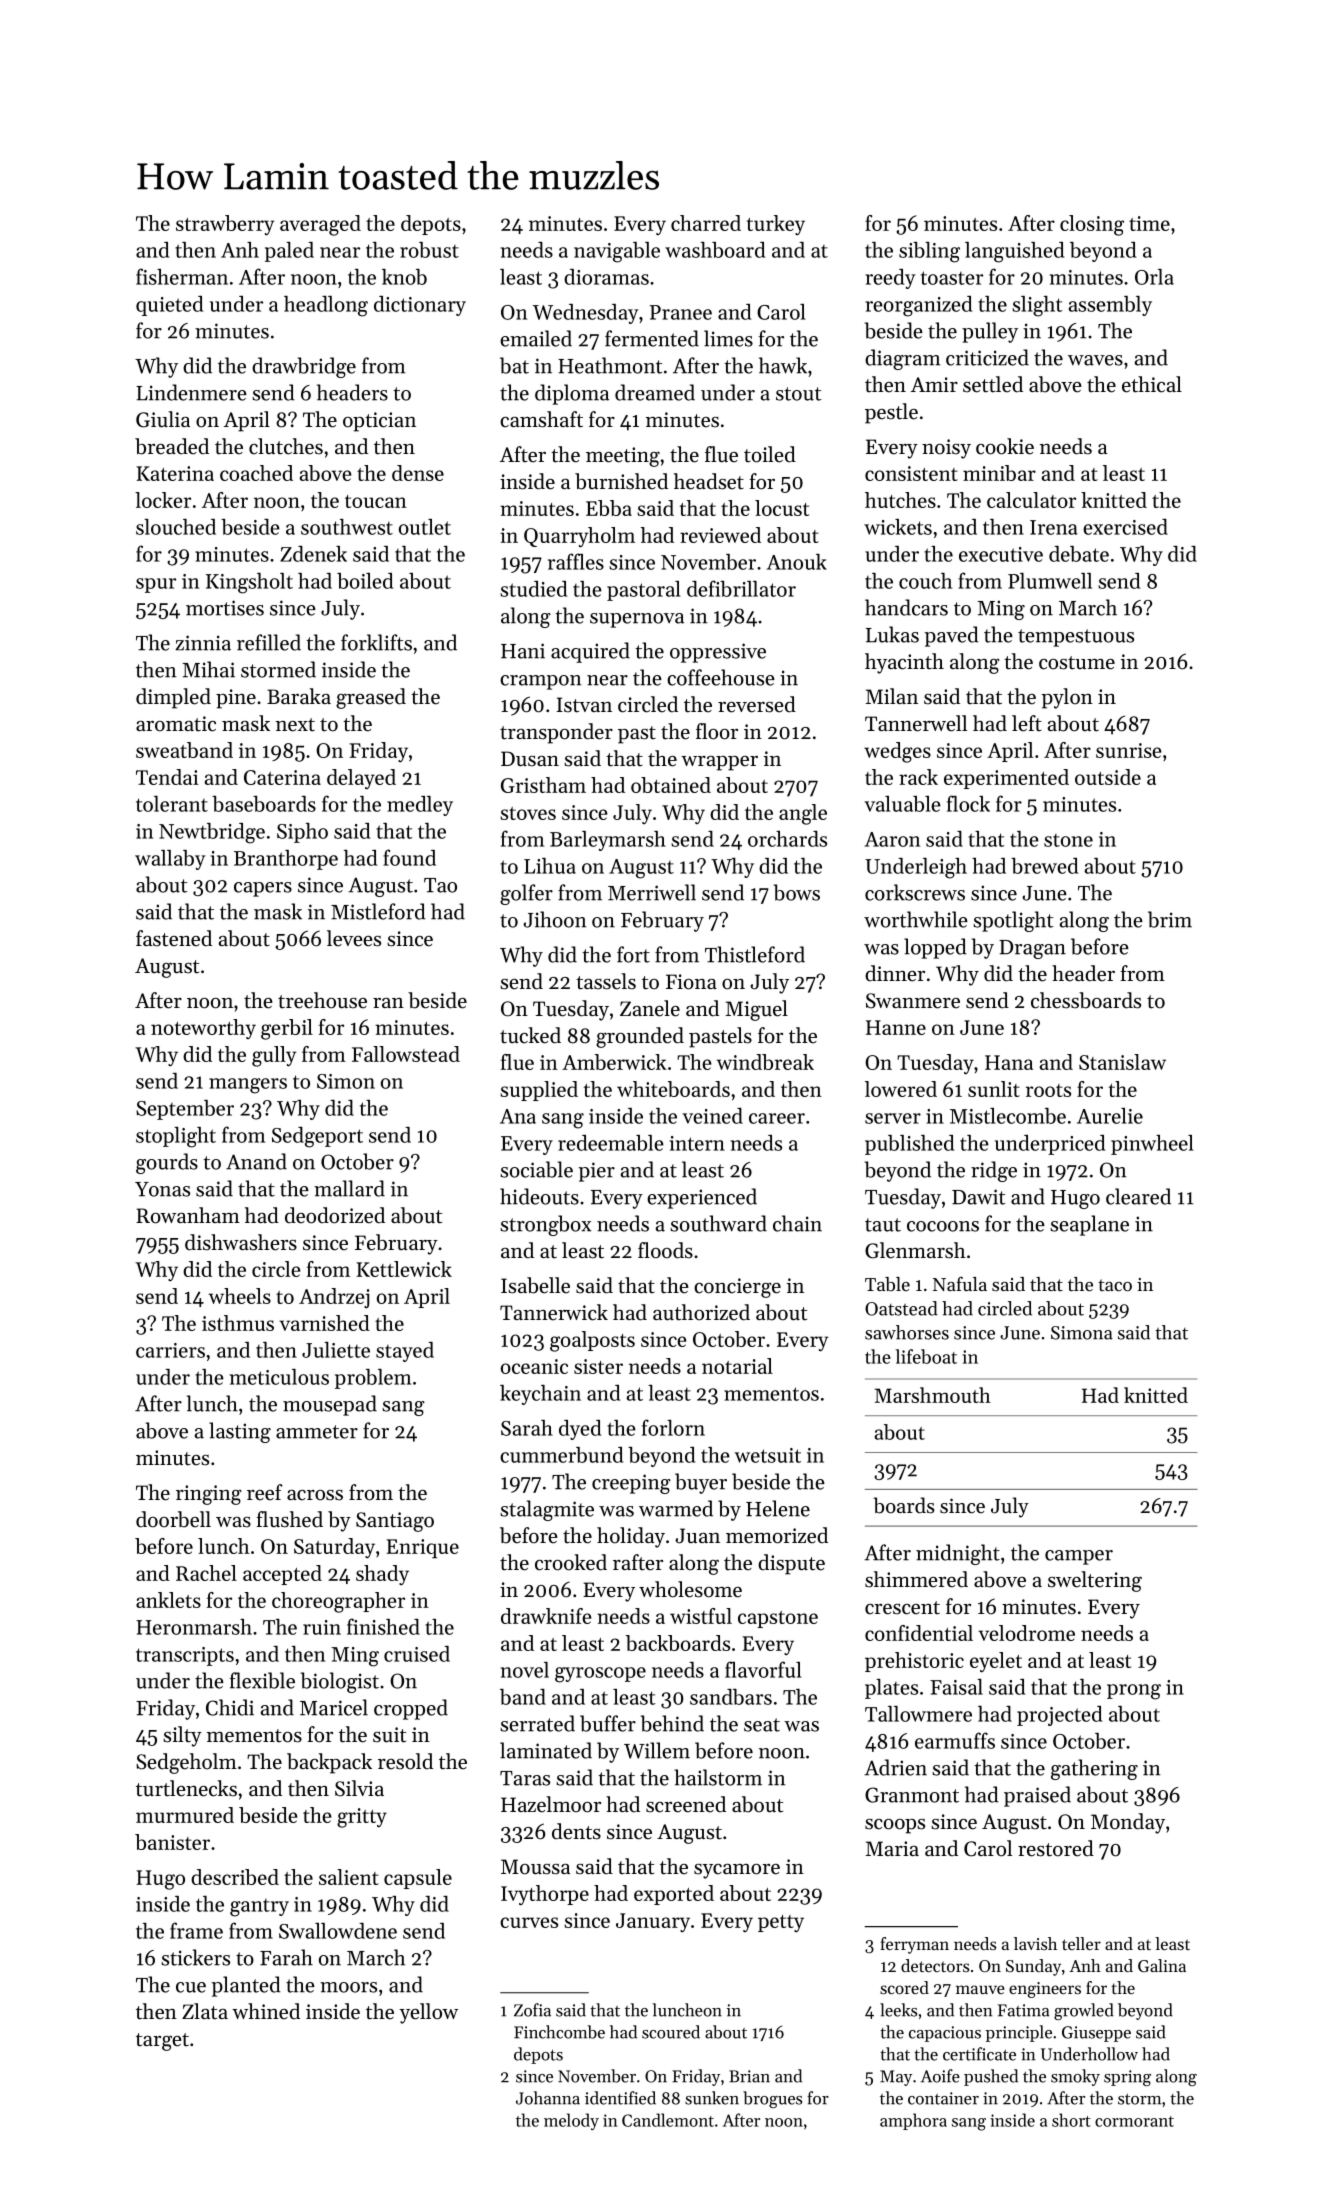 This screenshot has height=2195, width=1333. What do you see at coordinates (691, 982) in the screenshot?
I see `Fiona` at bounding box center [691, 982].
